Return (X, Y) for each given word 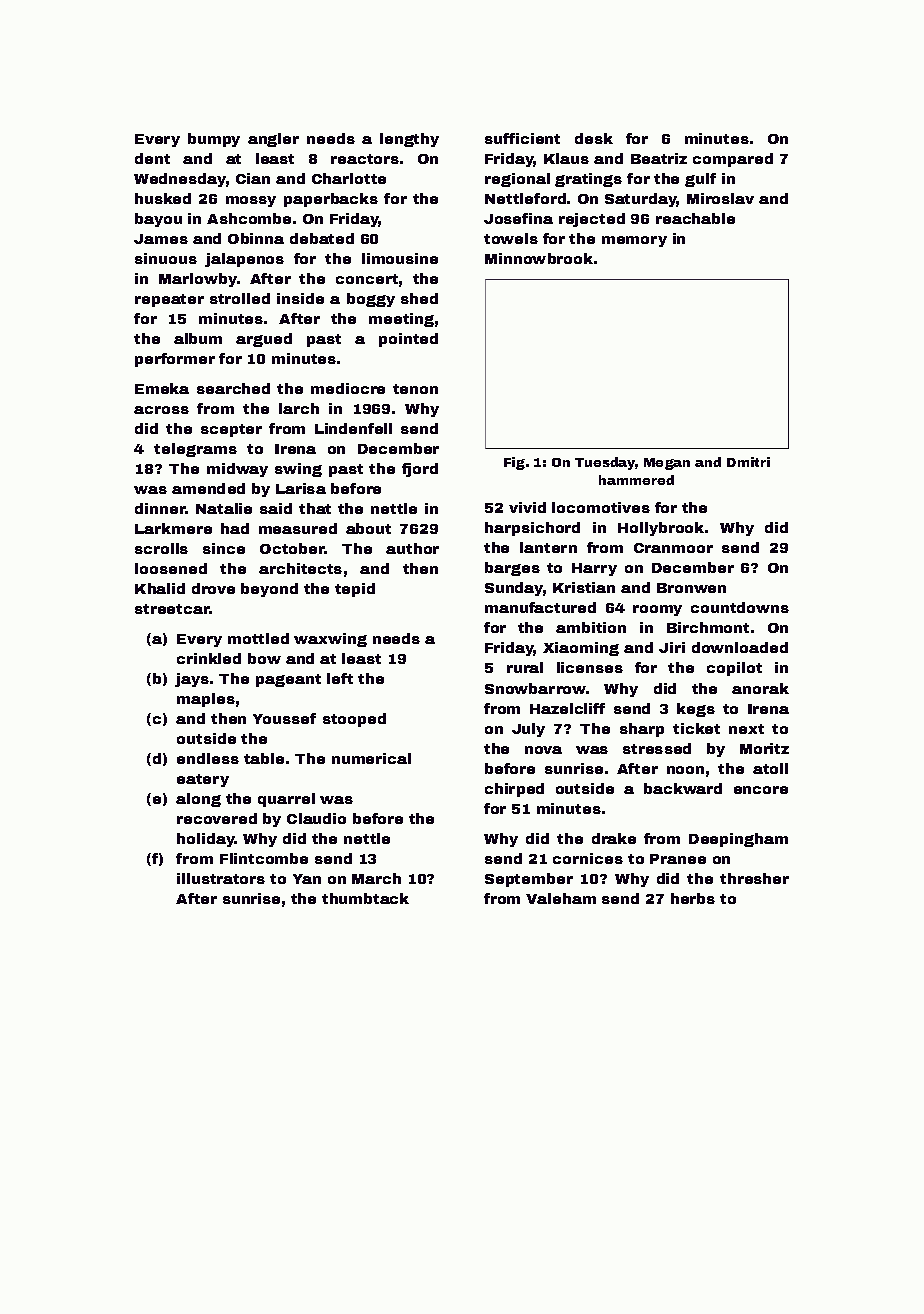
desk (594, 138)
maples (206, 700)
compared (733, 160)
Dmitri (748, 462)
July (528, 730)
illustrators (221, 878)
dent (152, 158)
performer (175, 360)
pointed (408, 340)
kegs (696, 710)
